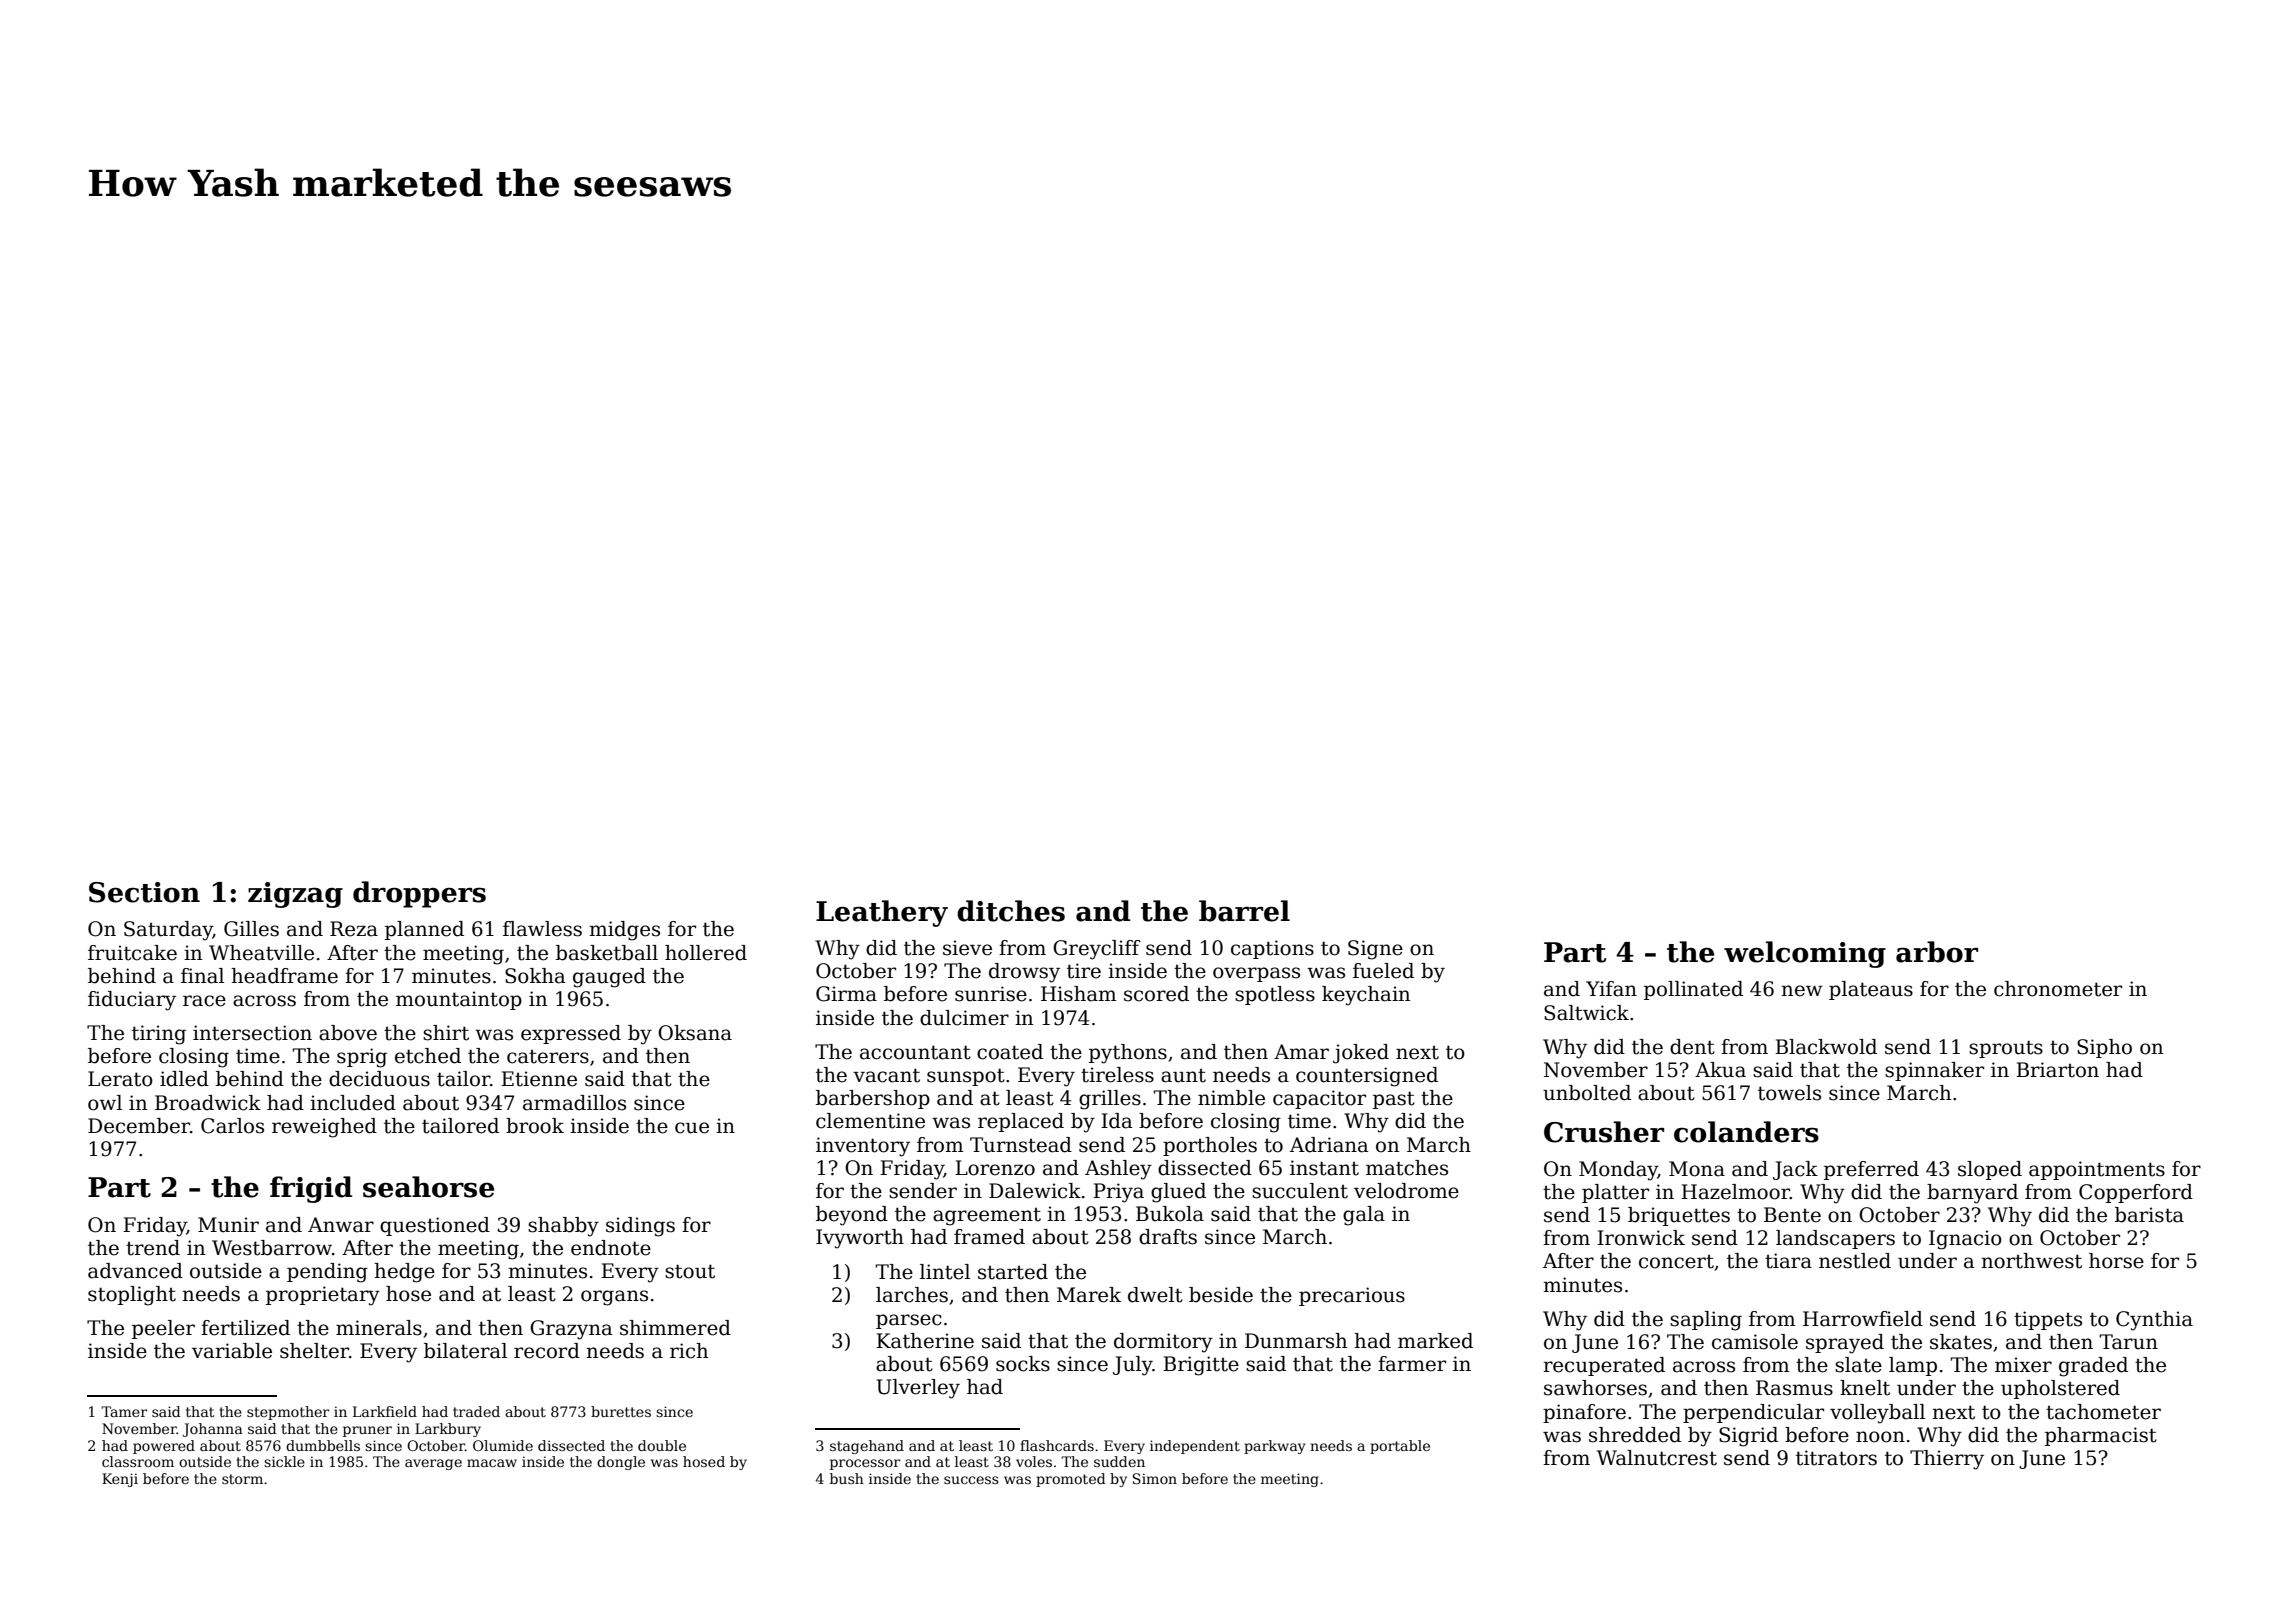  Describe the element at coordinates (574, 1103) in the screenshot. I see `armadillos` at that location.
